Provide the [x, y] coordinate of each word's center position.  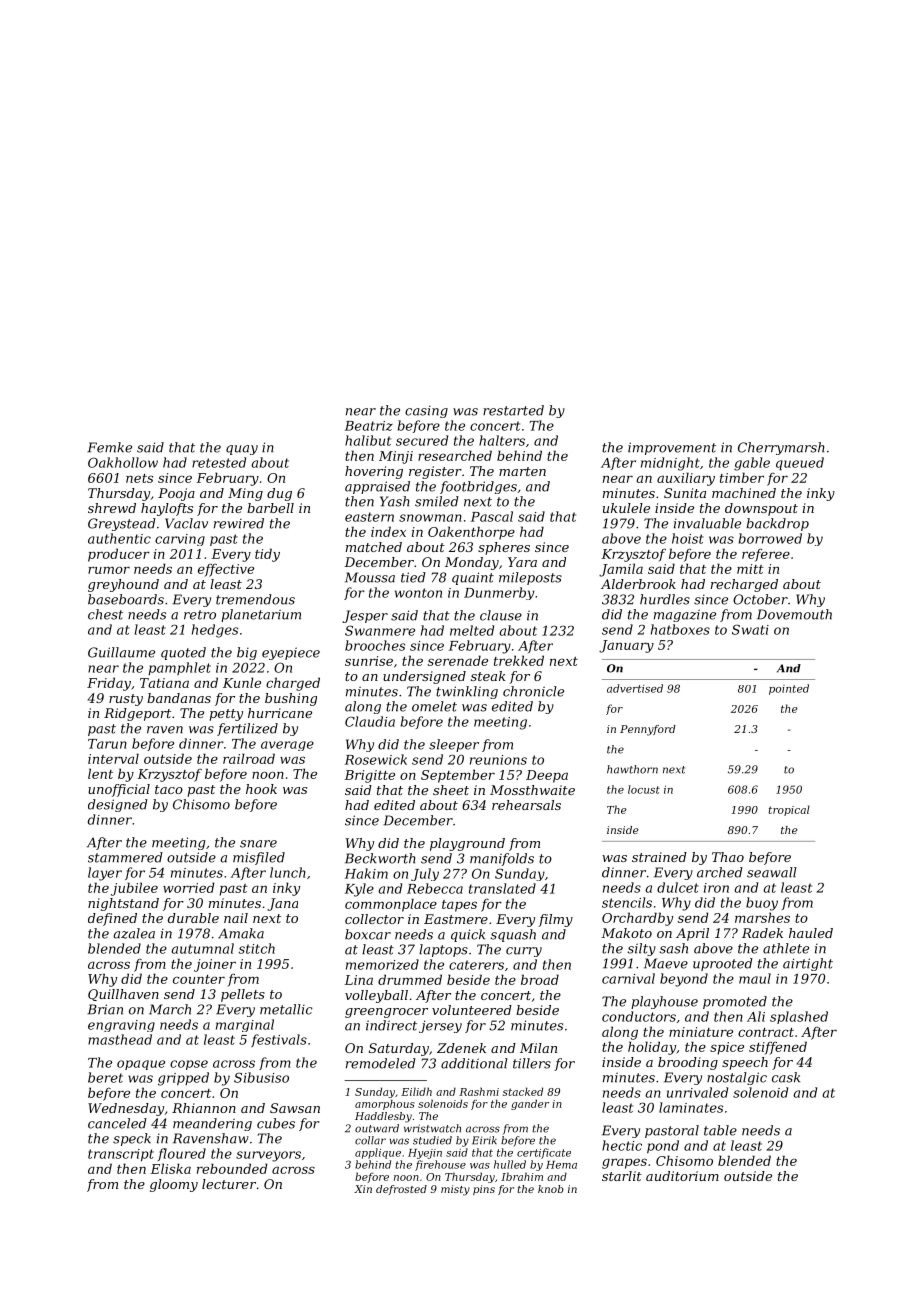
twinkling [467, 692]
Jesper [365, 616]
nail [236, 918]
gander [530, 1104]
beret [105, 1077]
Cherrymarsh [781, 448]
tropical [789, 810]
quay [242, 450]
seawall [772, 872]
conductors [639, 1016]
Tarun [107, 744]
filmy [555, 920]
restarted [513, 410]
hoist [688, 538]
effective [226, 570]
